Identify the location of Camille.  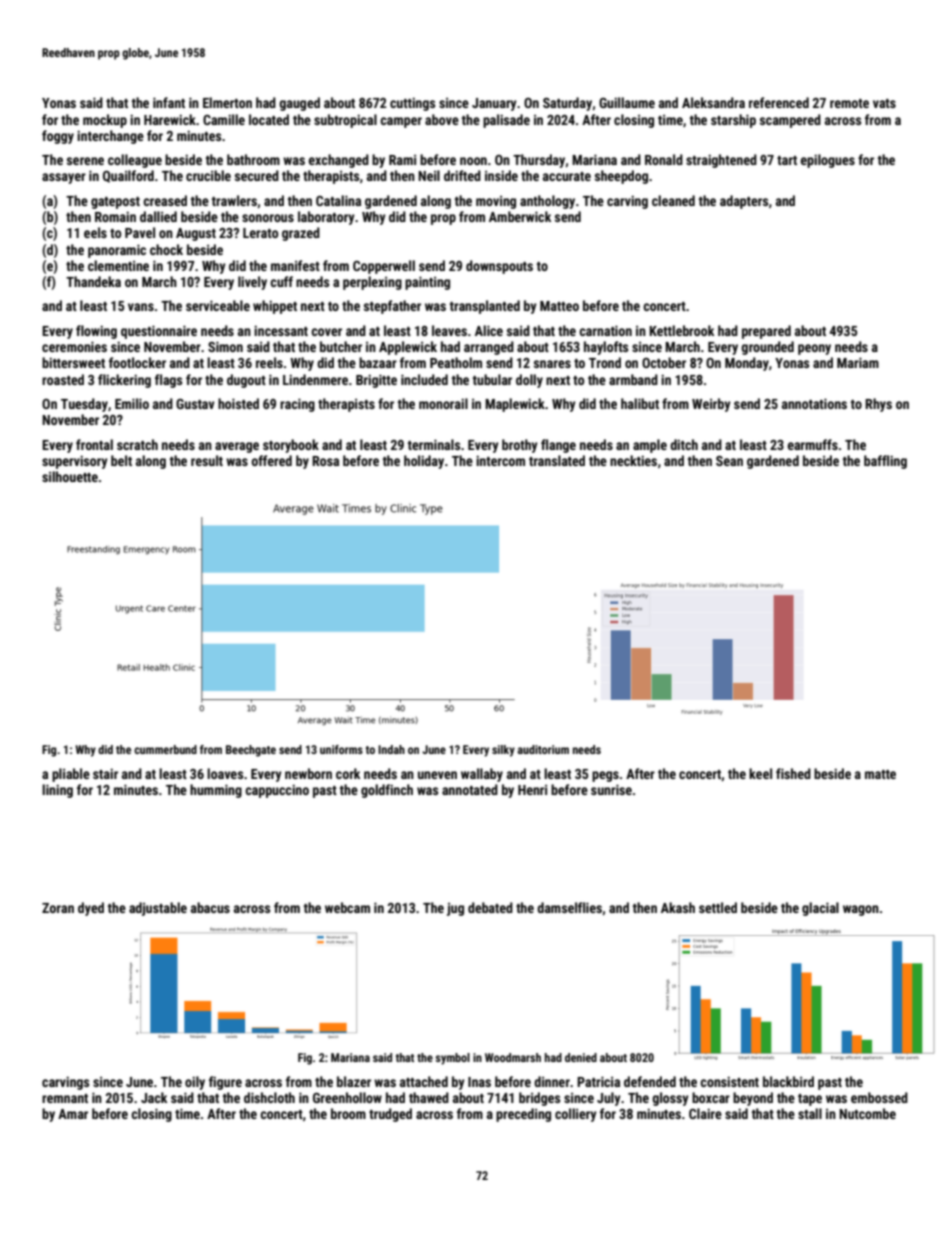
(224, 119).
